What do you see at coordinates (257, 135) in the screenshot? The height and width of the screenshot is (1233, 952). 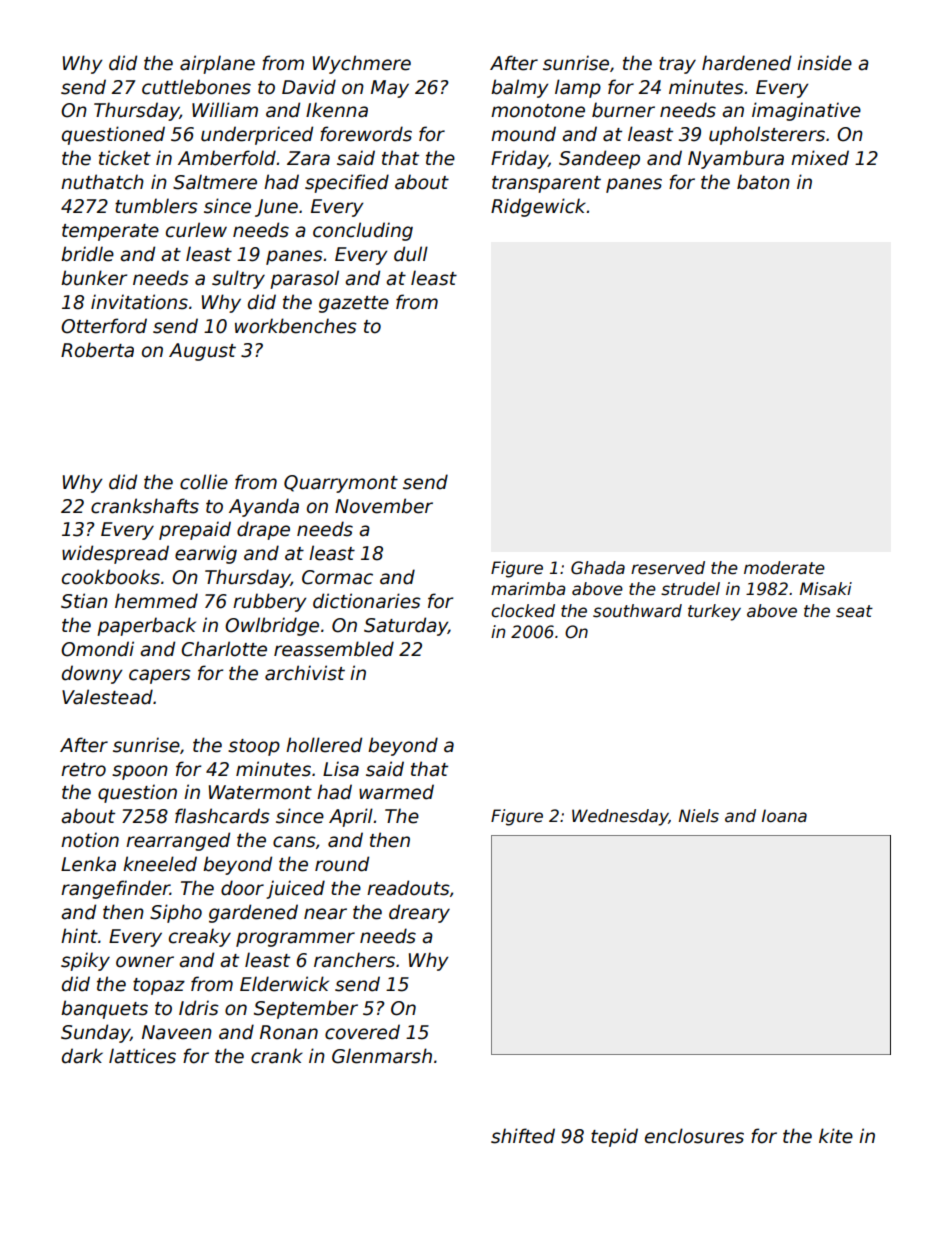 I see `underpriced` at bounding box center [257, 135].
